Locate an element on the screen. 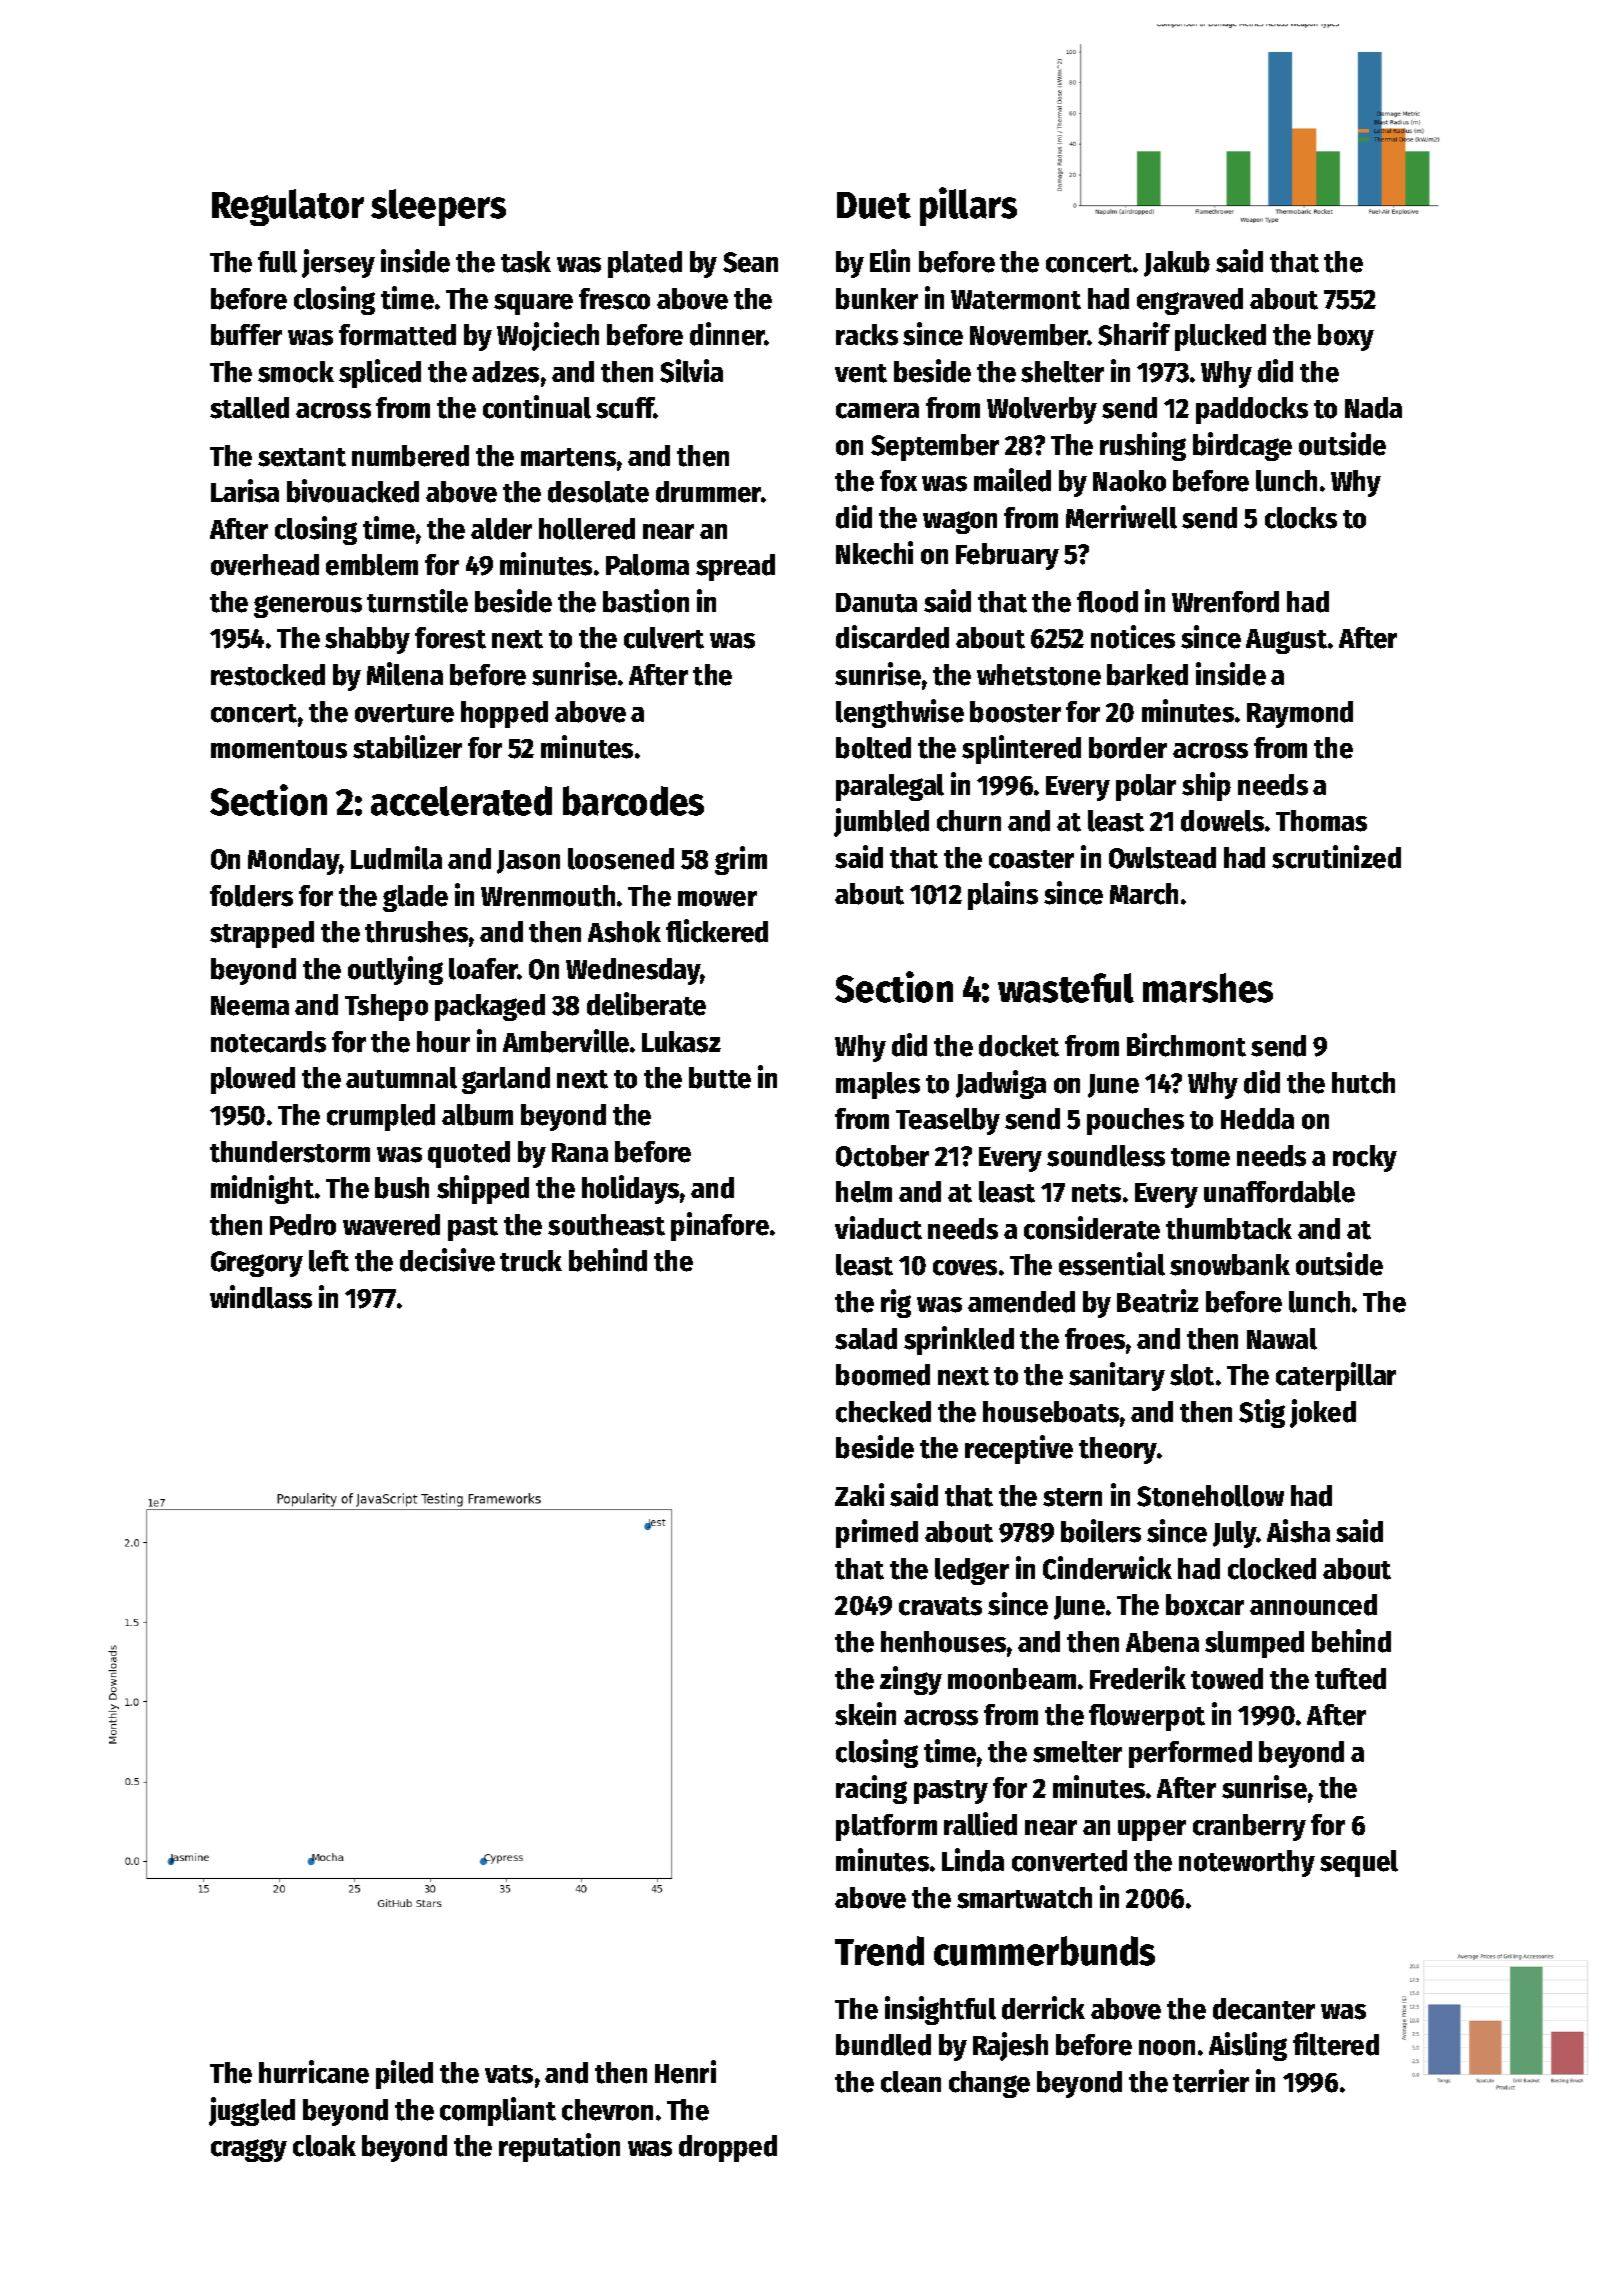  checked is located at coordinates (883, 1412).
